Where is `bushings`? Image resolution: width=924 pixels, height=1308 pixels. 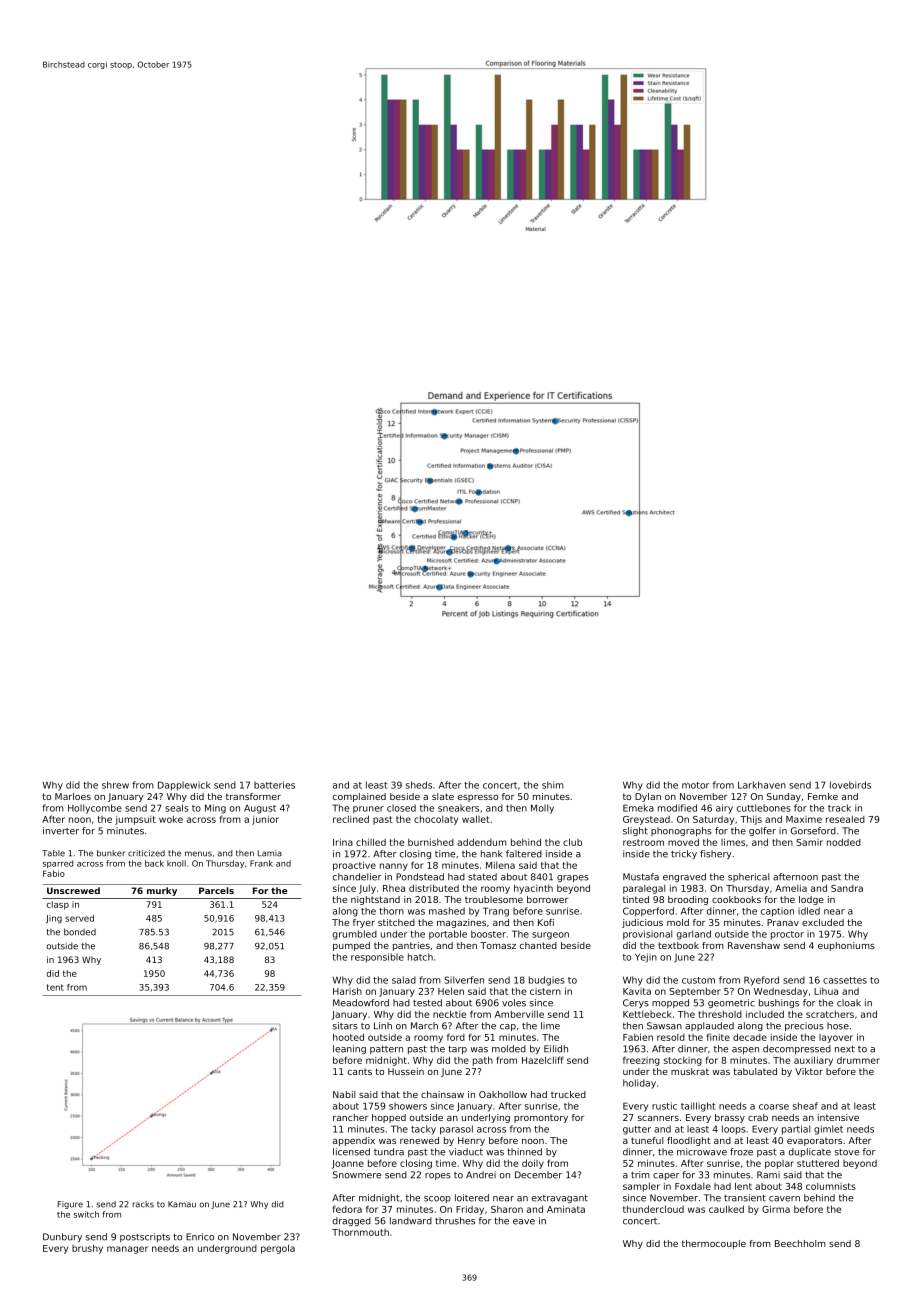
bushings is located at coordinates (779, 1003).
